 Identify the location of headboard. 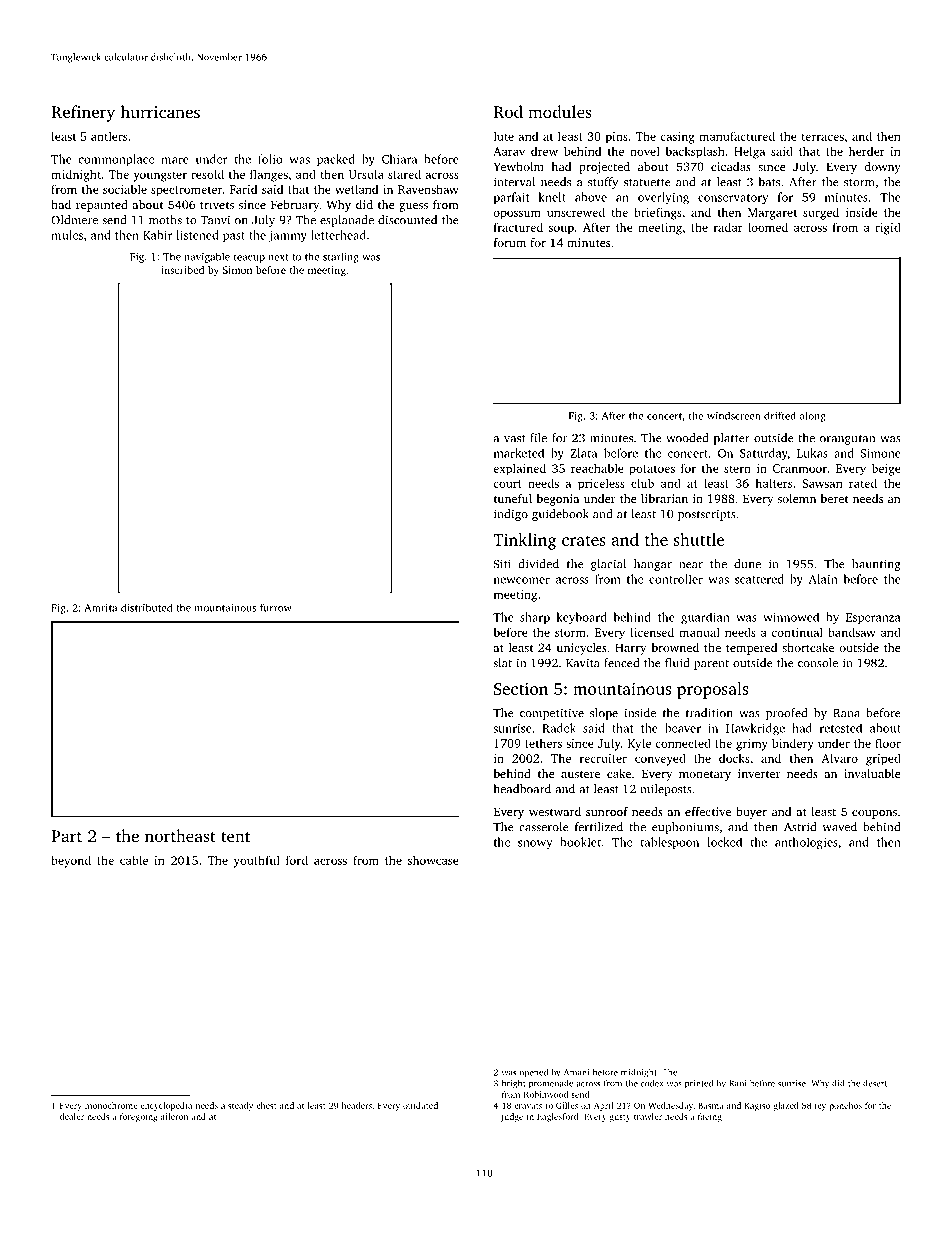
(522, 789).
